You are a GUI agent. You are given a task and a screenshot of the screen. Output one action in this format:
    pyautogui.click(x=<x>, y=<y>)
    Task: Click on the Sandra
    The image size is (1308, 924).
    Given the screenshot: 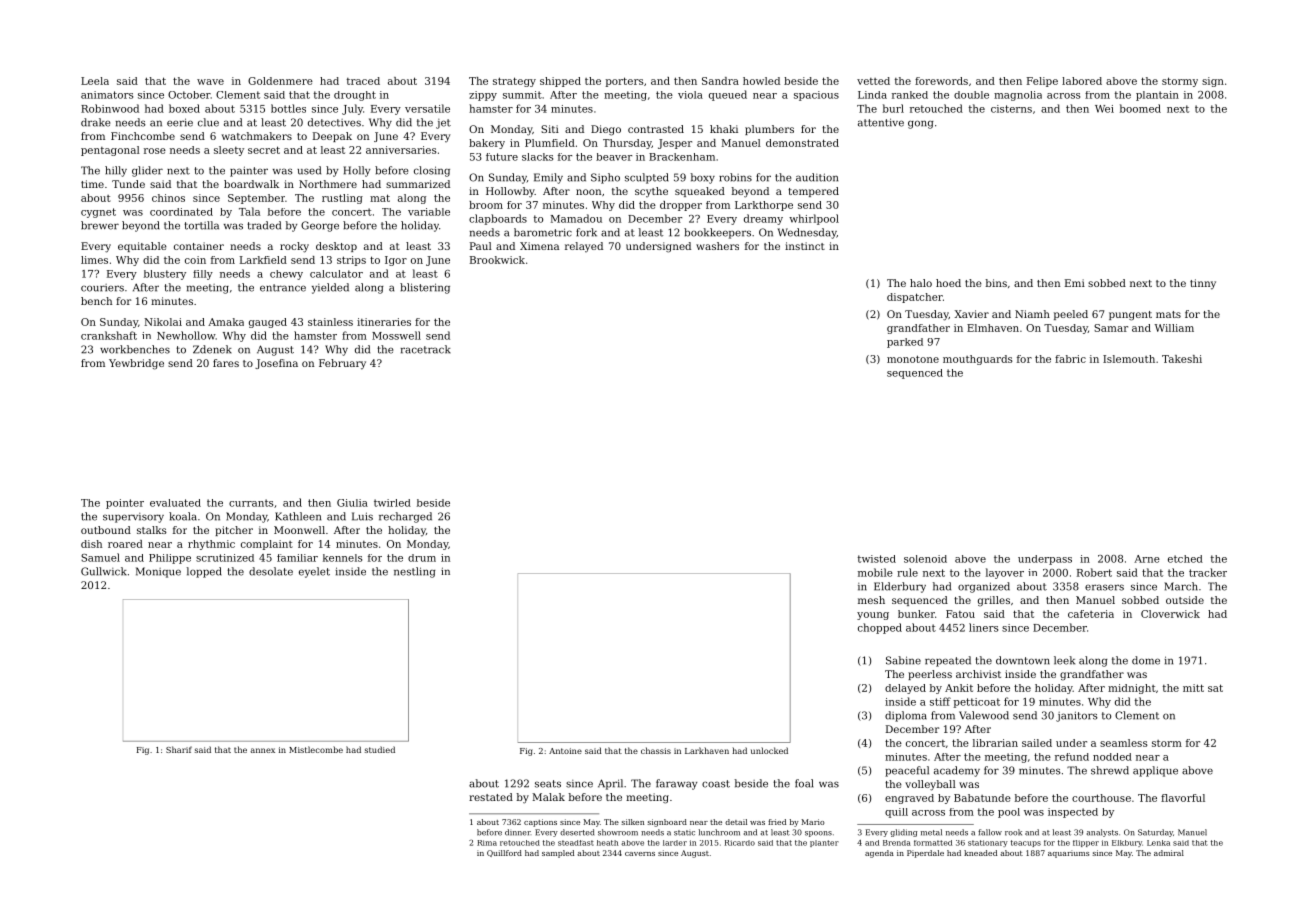 What is the action you would take?
    pyautogui.click(x=720, y=81)
